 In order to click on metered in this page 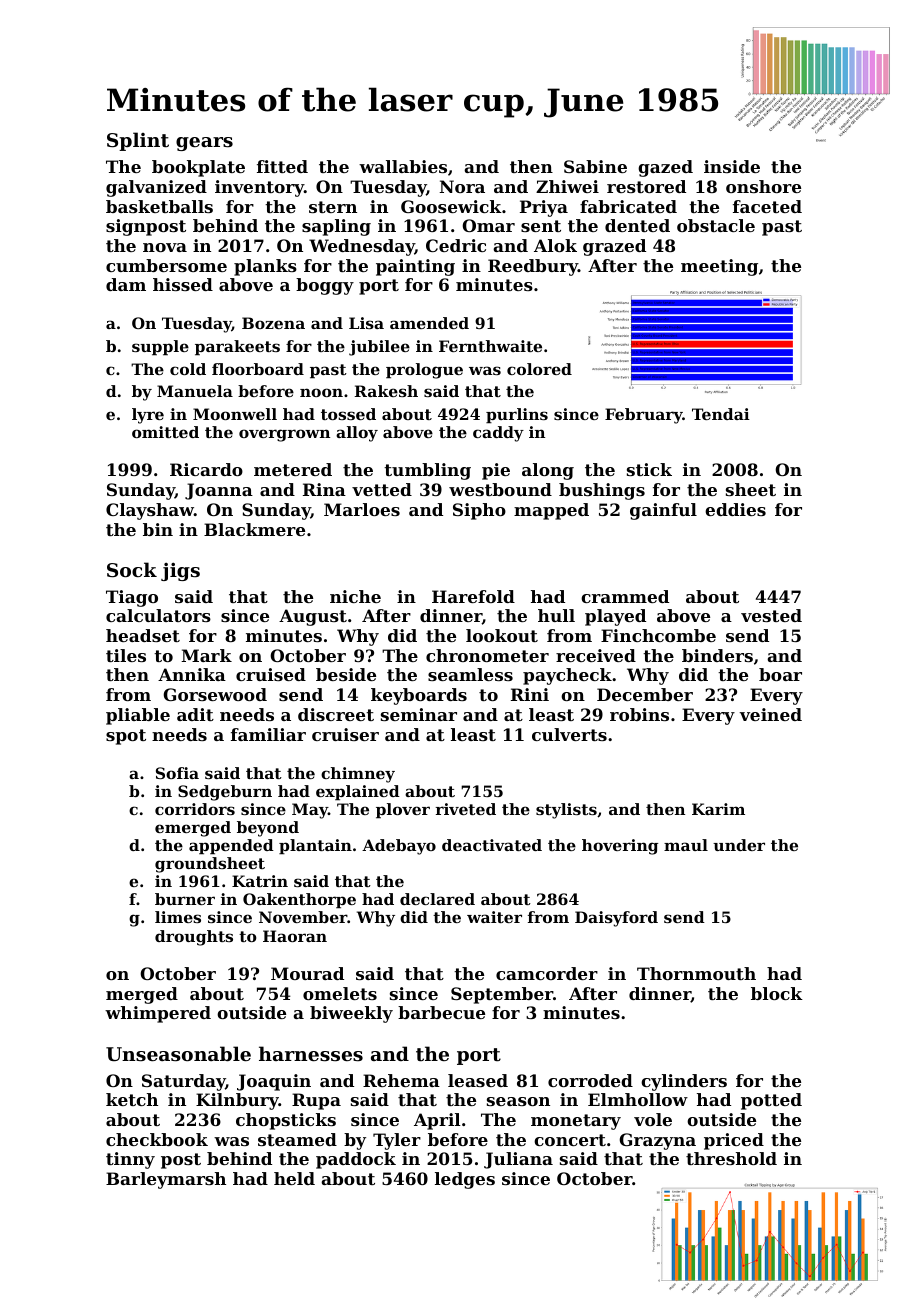, I will do `click(293, 469)`.
